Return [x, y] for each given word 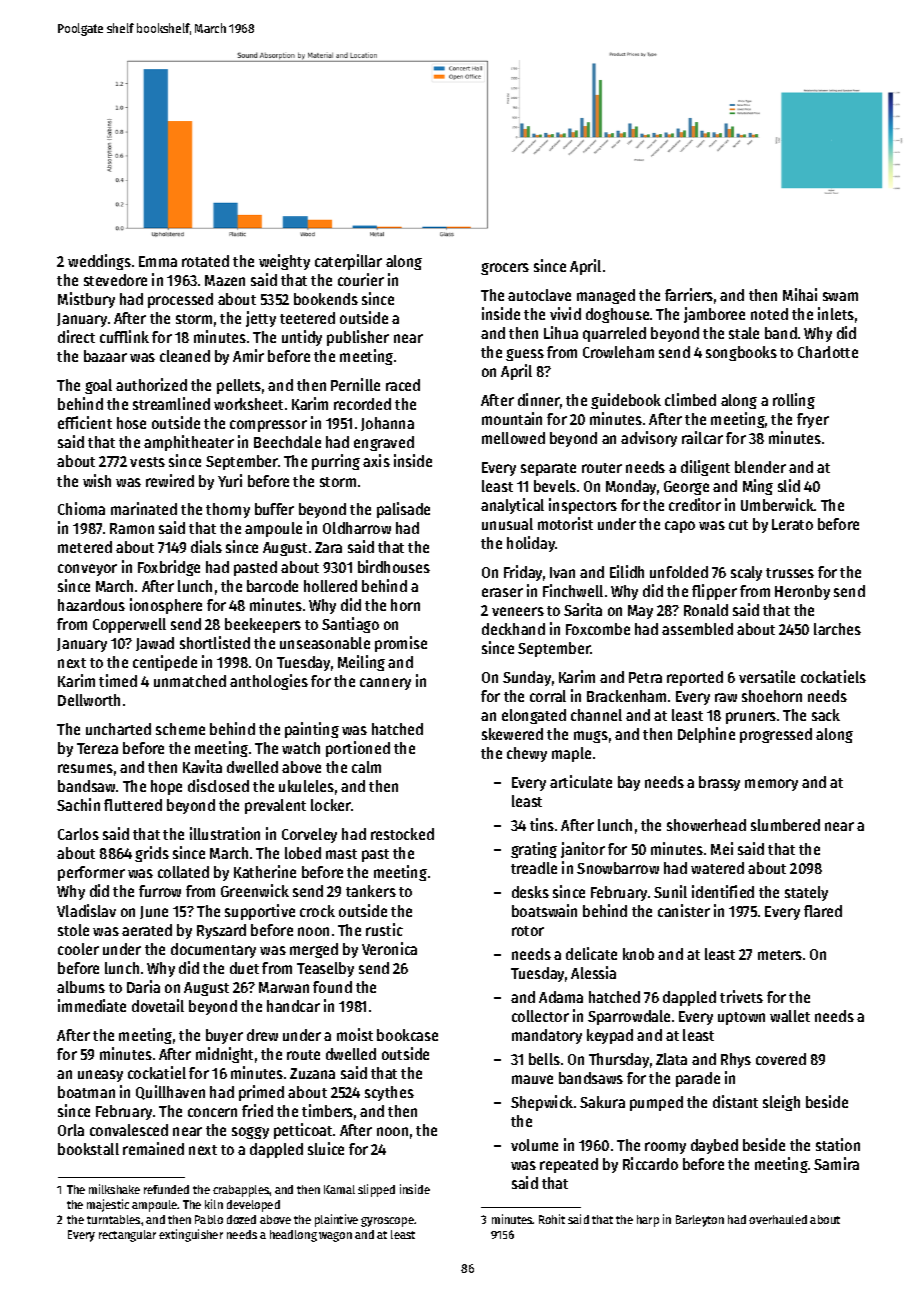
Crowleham [618, 352]
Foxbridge [169, 568]
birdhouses [394, 566]
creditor [695, 504]
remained [153, 1148]
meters [780, 955]
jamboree [714, 315]
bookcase [407, 1035]
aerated [147, 930]
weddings [99, 262]
